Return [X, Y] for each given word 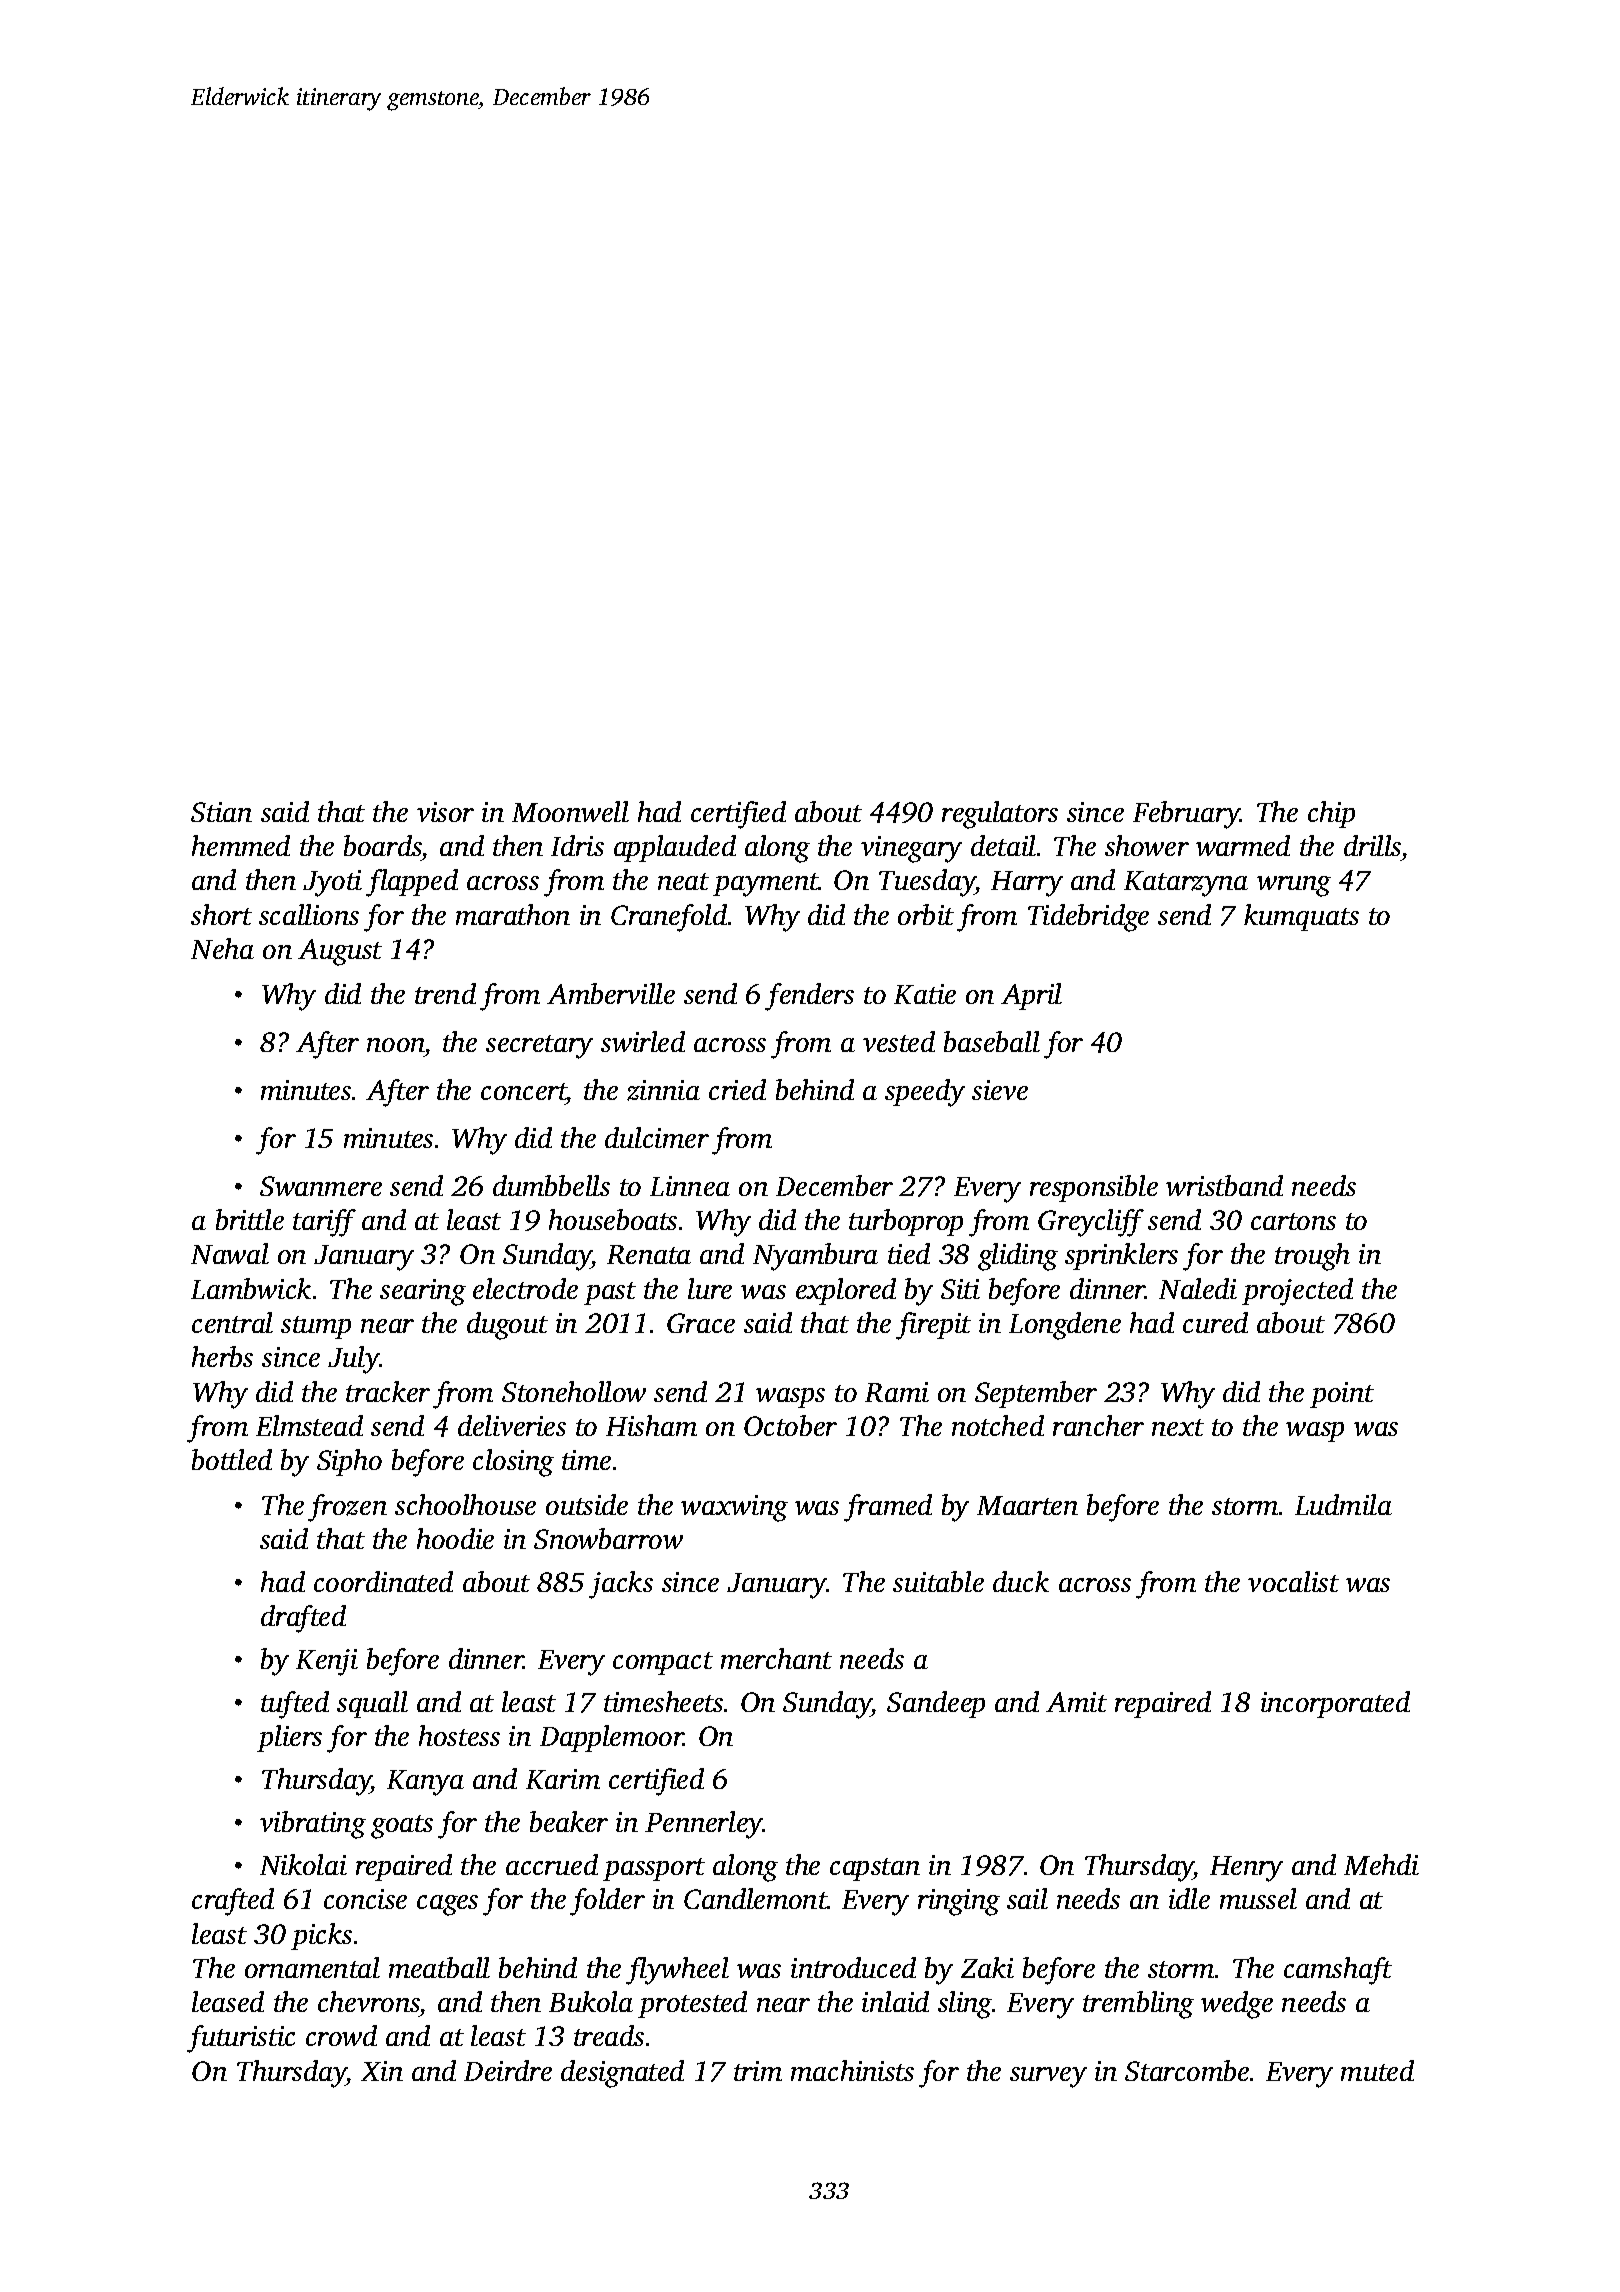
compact [663, 1663]
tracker [388, 1391]
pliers [289, 1738]
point [1342, 1395]
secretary [539, 1047]
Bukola [591, 2001]
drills [1372, 845]
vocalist [1293, 1581]
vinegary [911, 849]
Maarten [1027, 1505]
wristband [1224, 1185]
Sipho [349, 1462]
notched [998, 1425]
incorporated [1335, 1704]
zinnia [663, 1090]
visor [445, 812]
